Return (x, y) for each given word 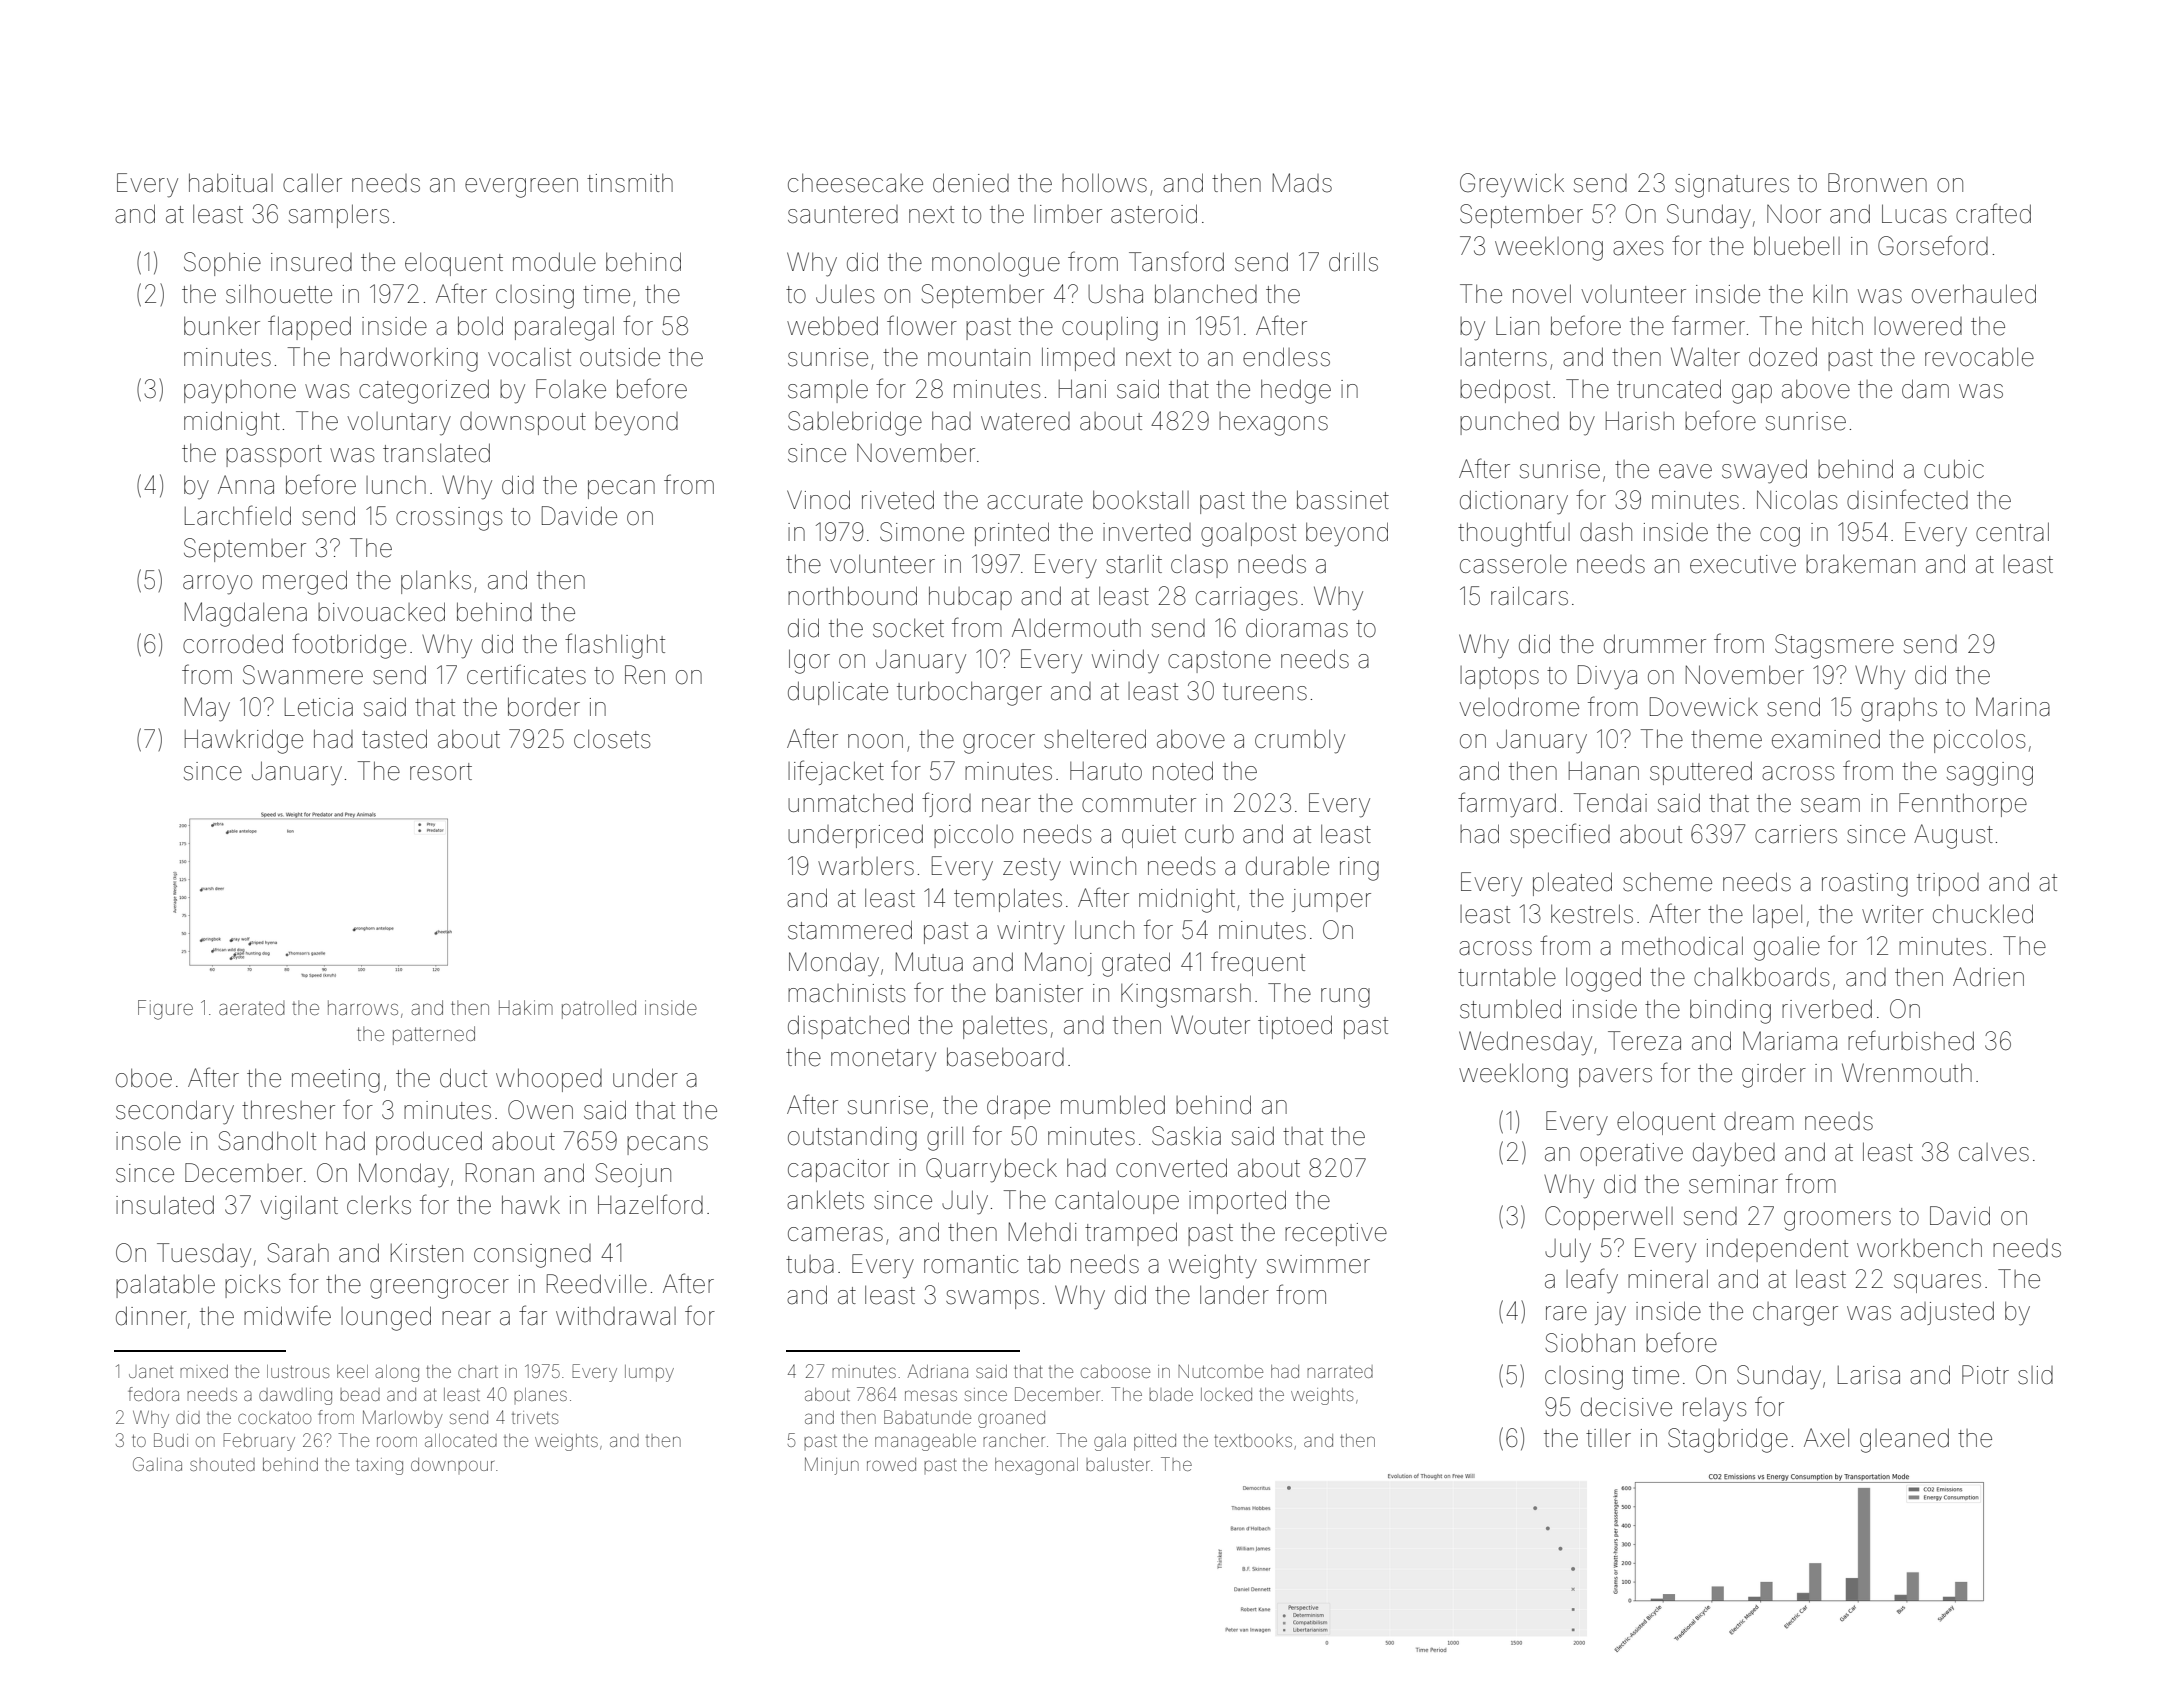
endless (1286, 357)
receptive (1336, 1234)
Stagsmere (1834, 646)
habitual (231, 183)
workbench (1919, 1248)
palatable (165, 1286)
